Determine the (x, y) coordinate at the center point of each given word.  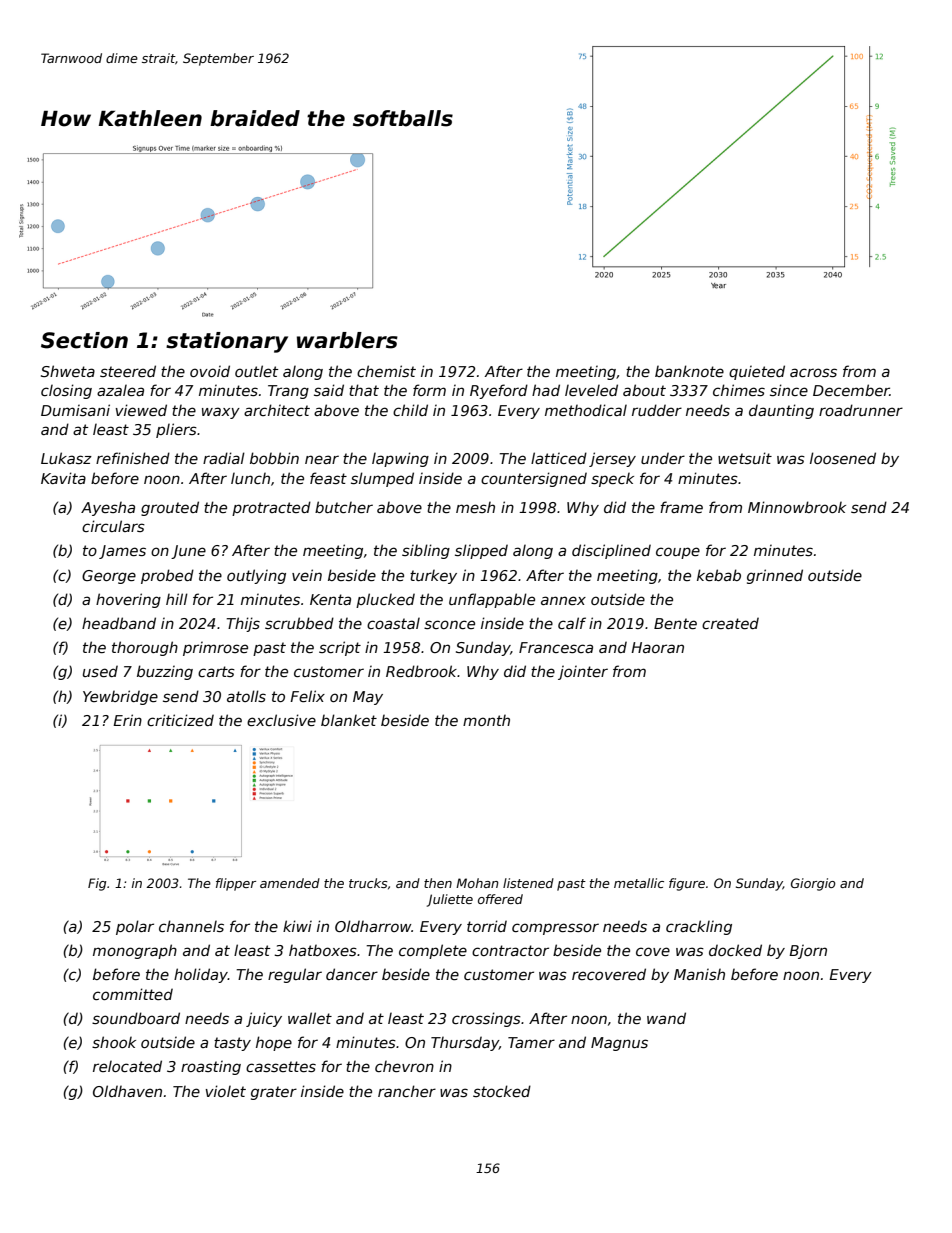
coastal (393, 623)
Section (84, 340)
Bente (675, 623)
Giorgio (813, 884)
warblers (347, 340)
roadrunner (861, 410)
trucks (368, 883)
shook (114, 1042)
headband (119, 623)
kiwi (297, 926)
